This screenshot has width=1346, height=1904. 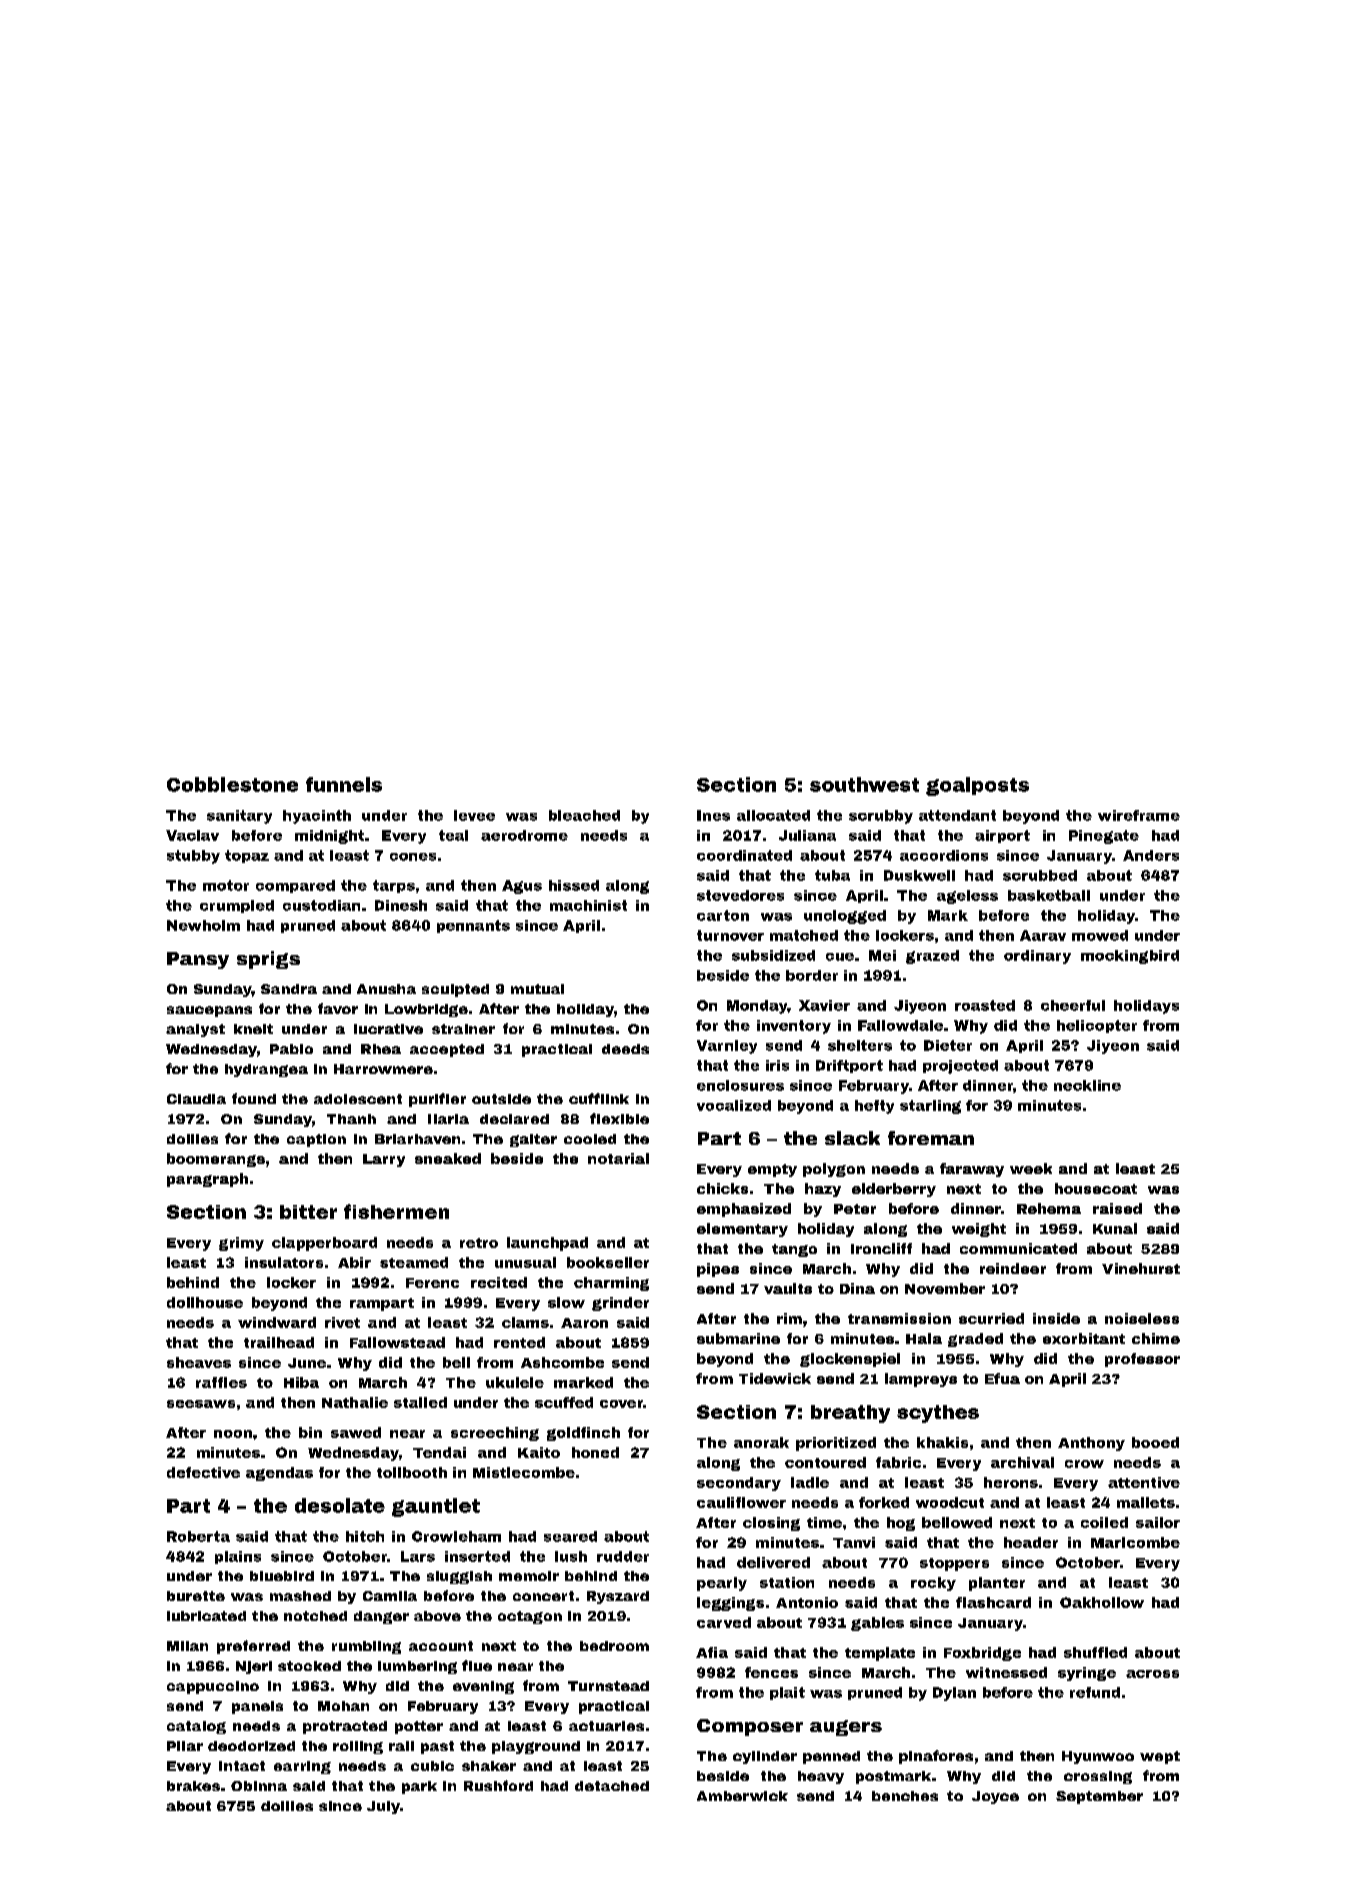 I want to click on brakes, so click(x=193, y=1786).
